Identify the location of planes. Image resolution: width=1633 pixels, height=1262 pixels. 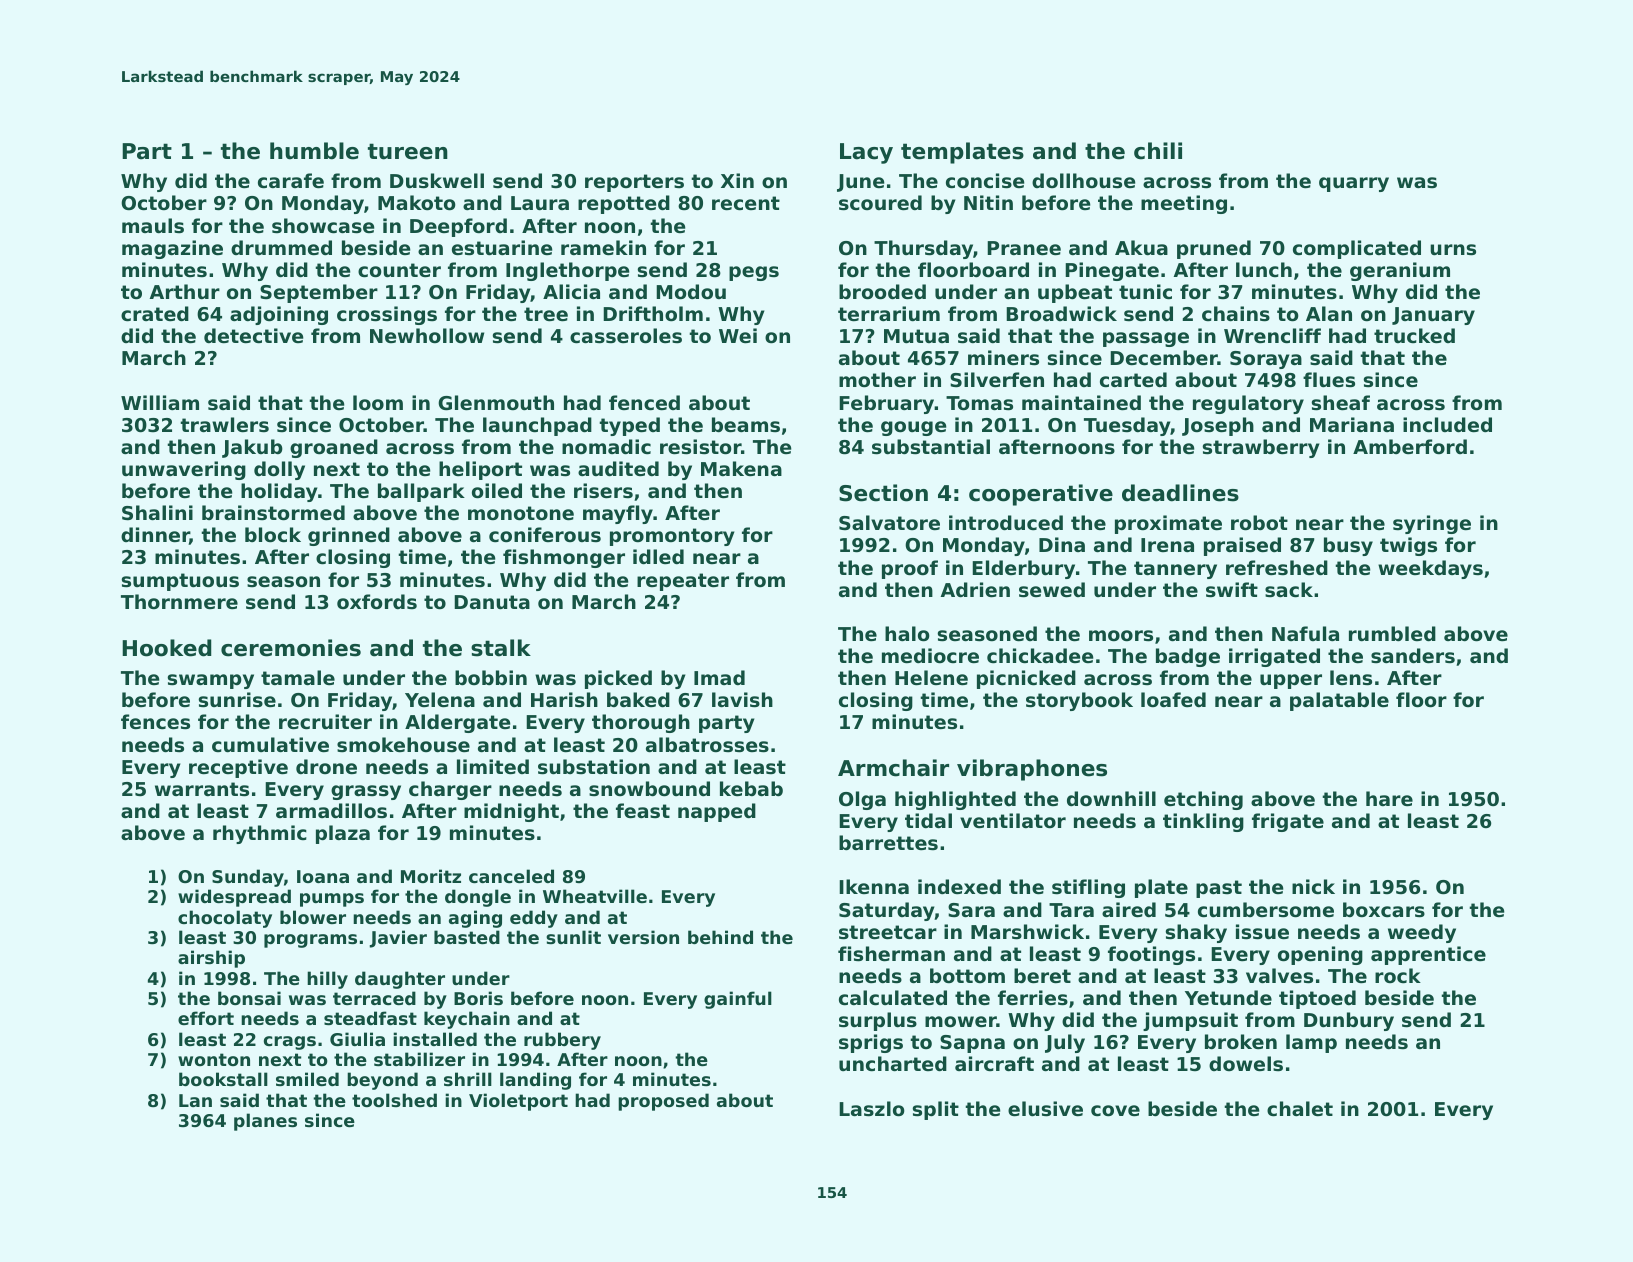
(265, 1122).
